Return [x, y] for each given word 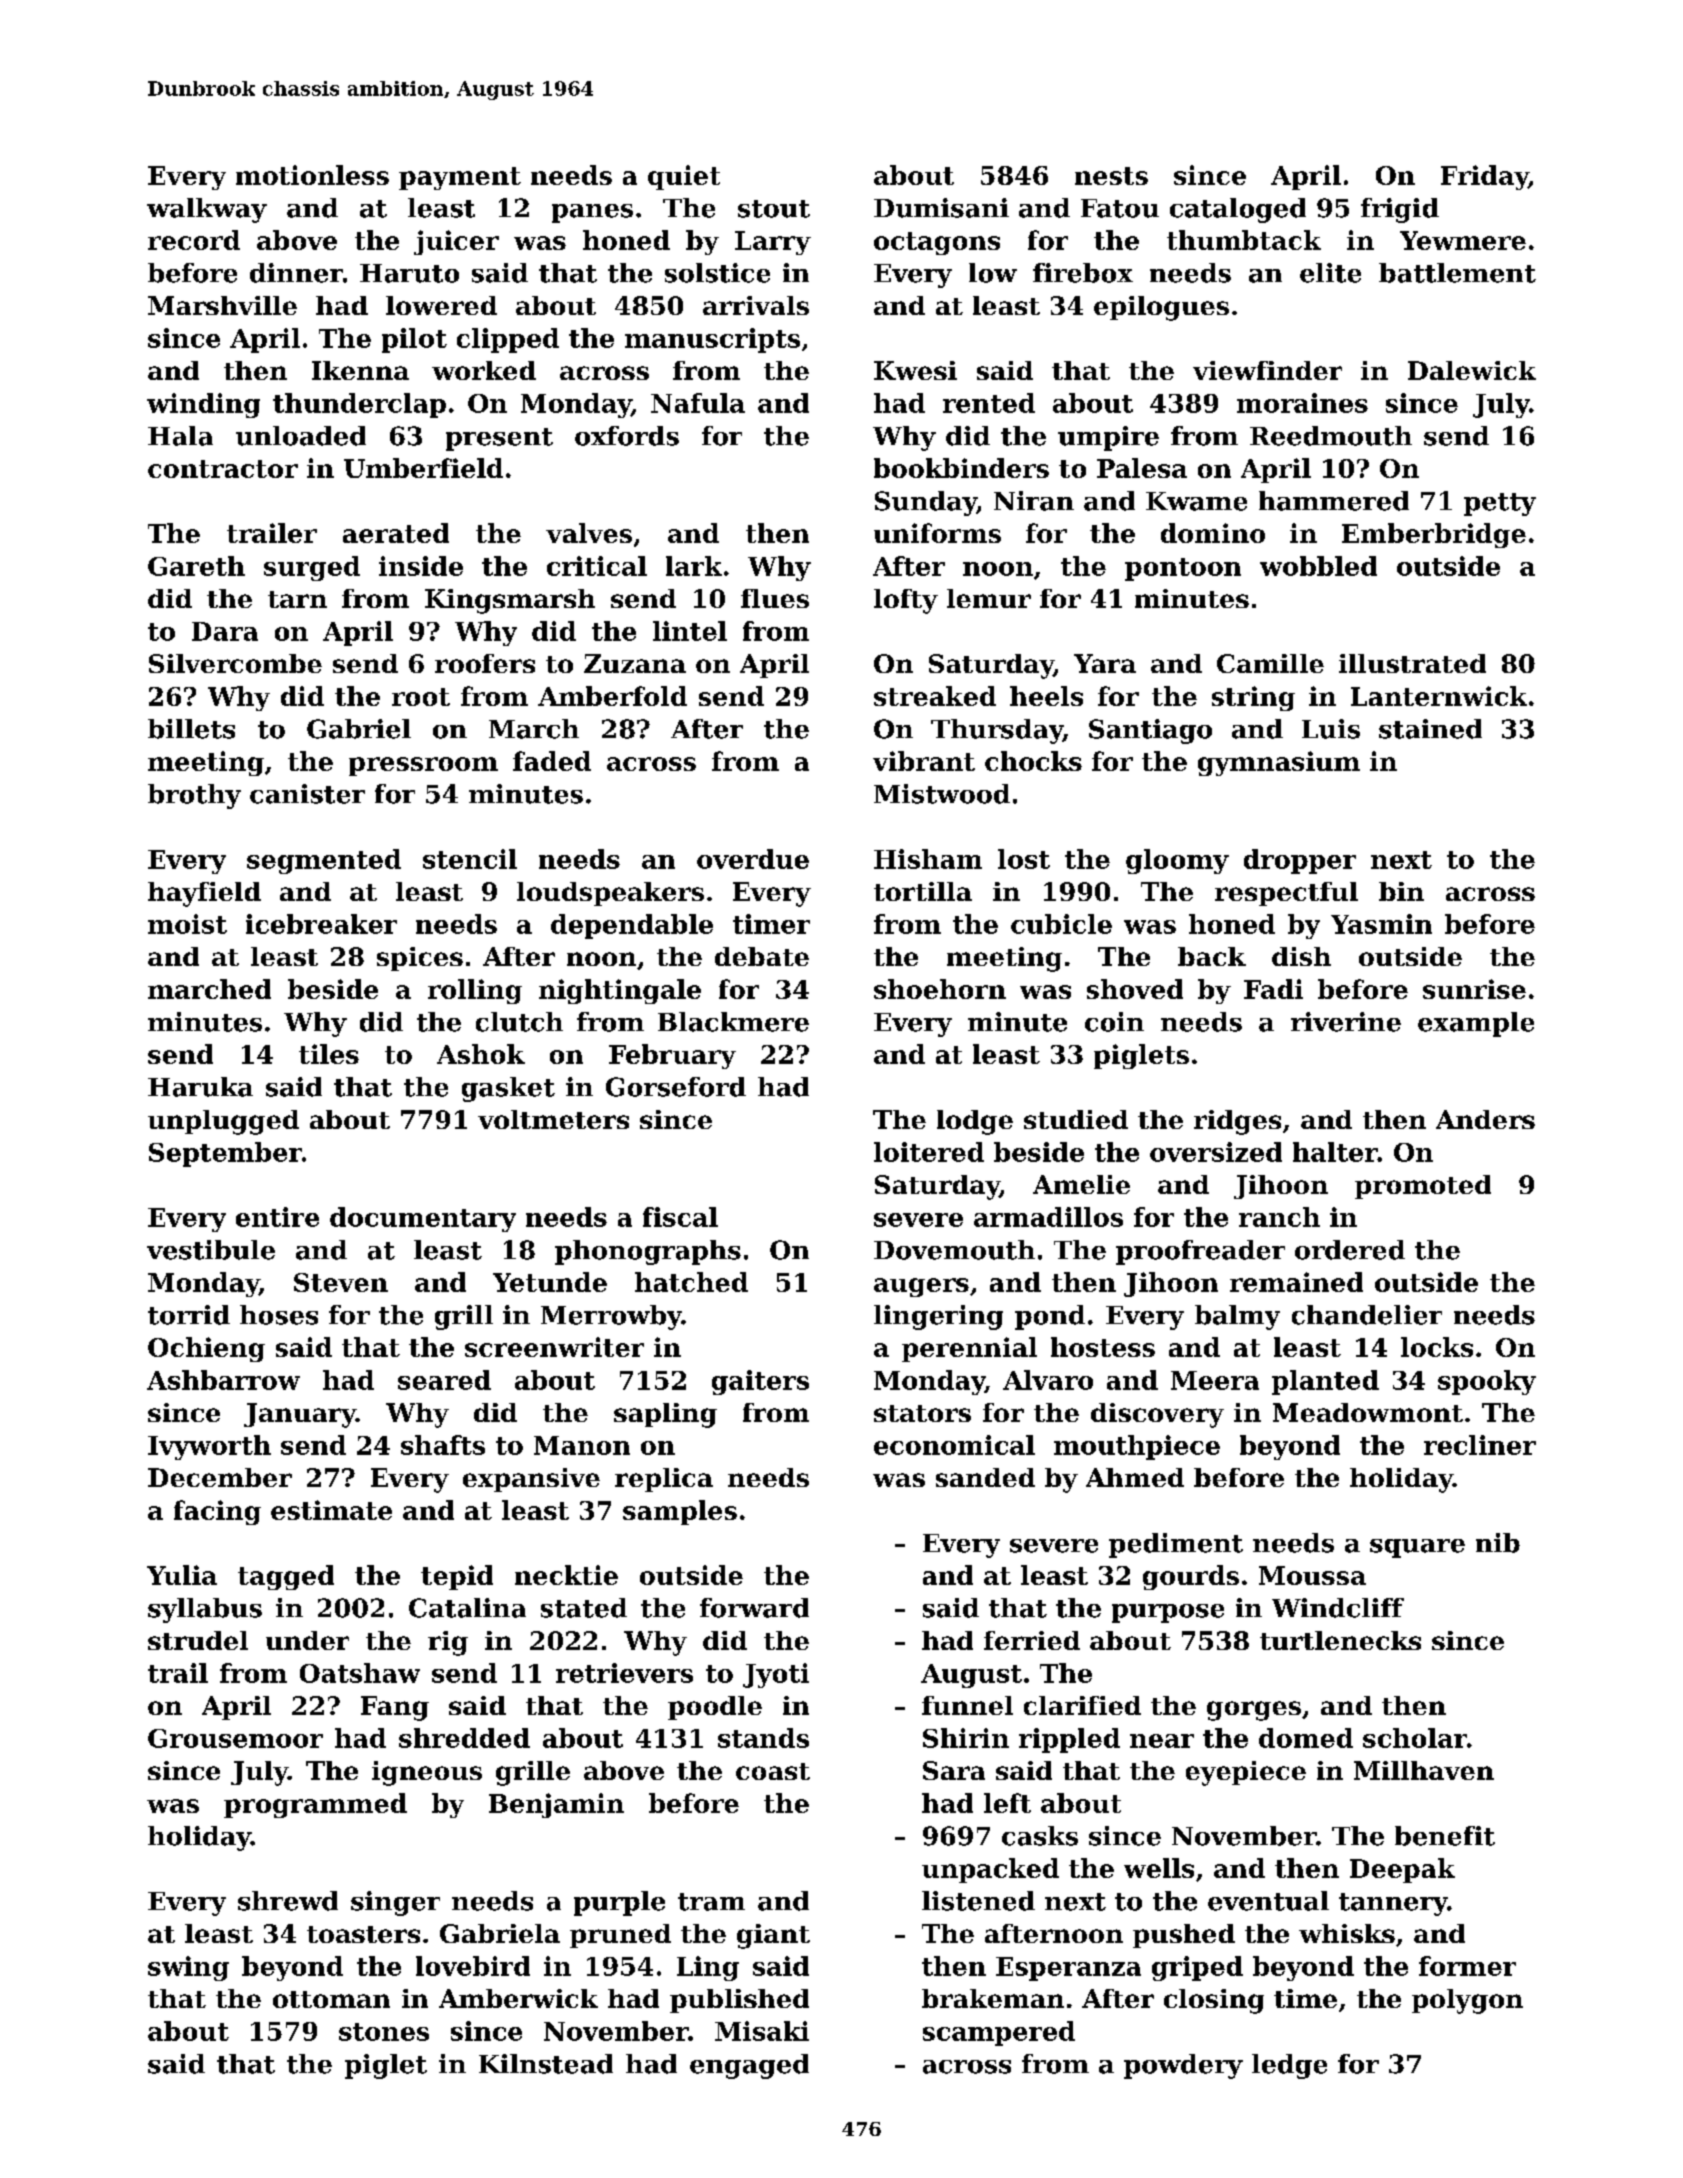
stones [384, 2032]
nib [1498, 1543]
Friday [1484, 177]
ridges [1237, 1122]
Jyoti [776, 1675]
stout [774, 209]
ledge [1289, 2066]
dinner [296, 273]
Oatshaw [360, 1673]
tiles [329, 1054]
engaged [749, 2066]
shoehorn [940, 989]
